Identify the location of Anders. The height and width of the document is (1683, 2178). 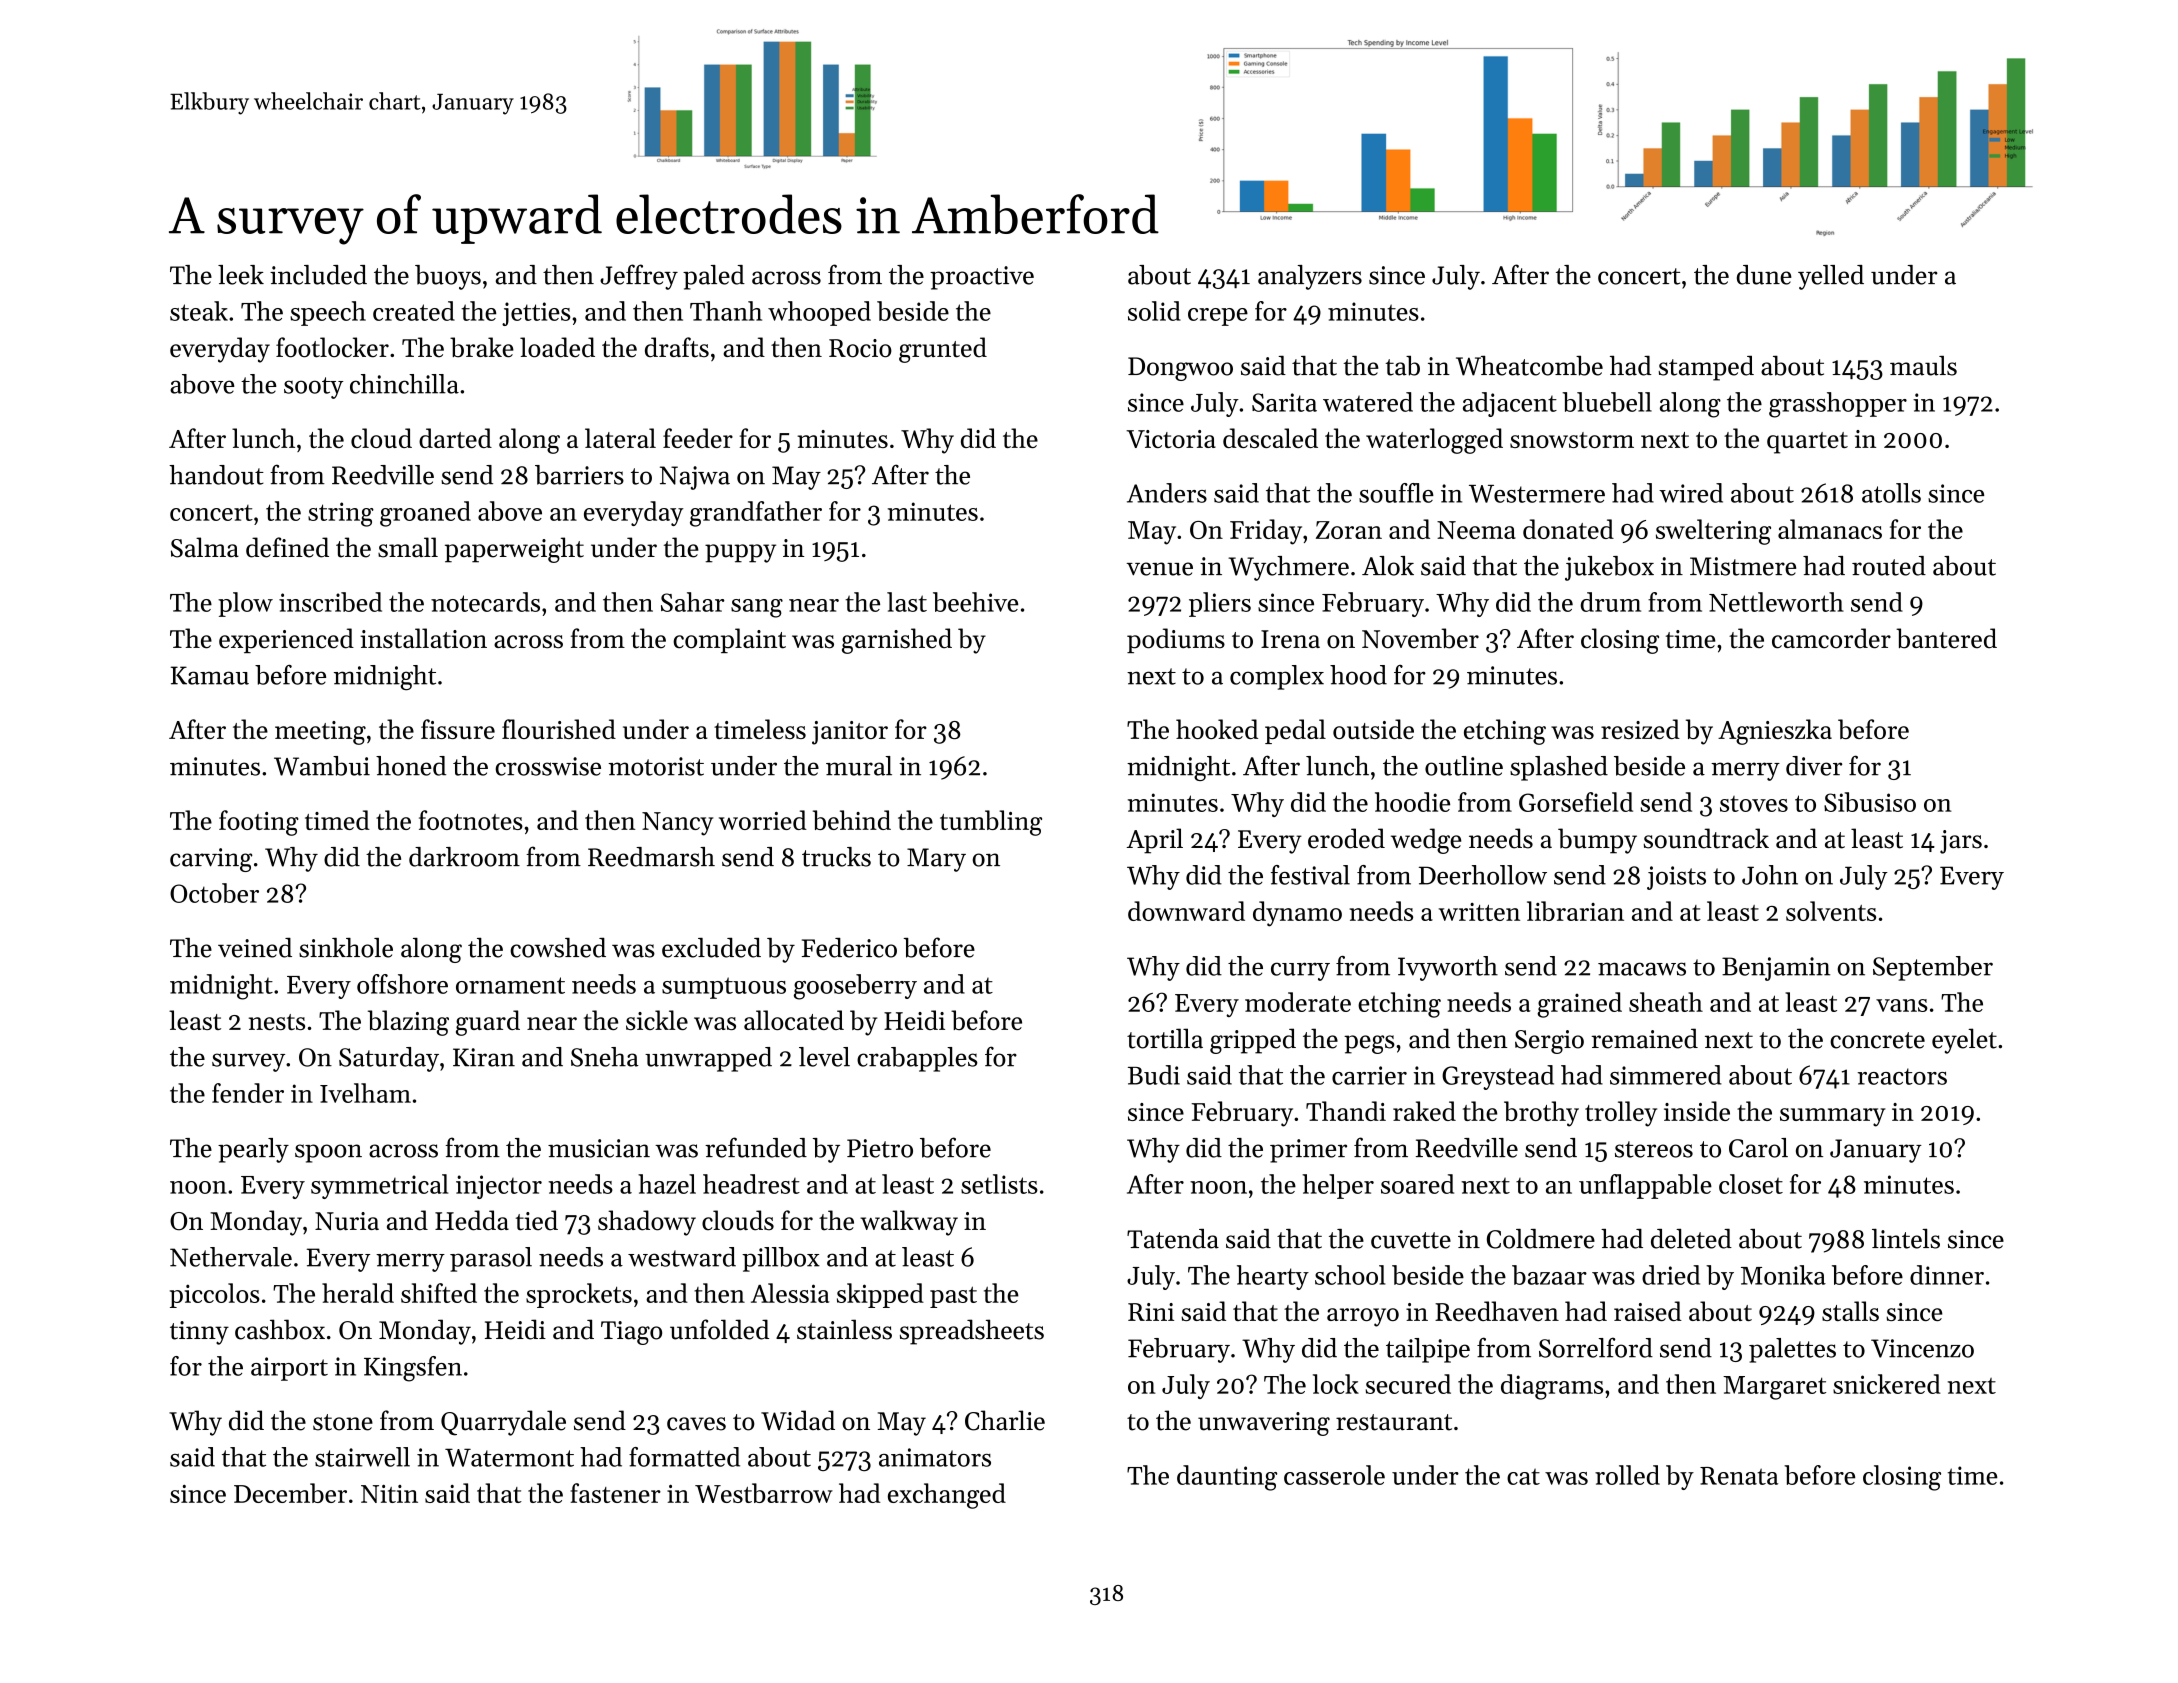
(1167, 493).
